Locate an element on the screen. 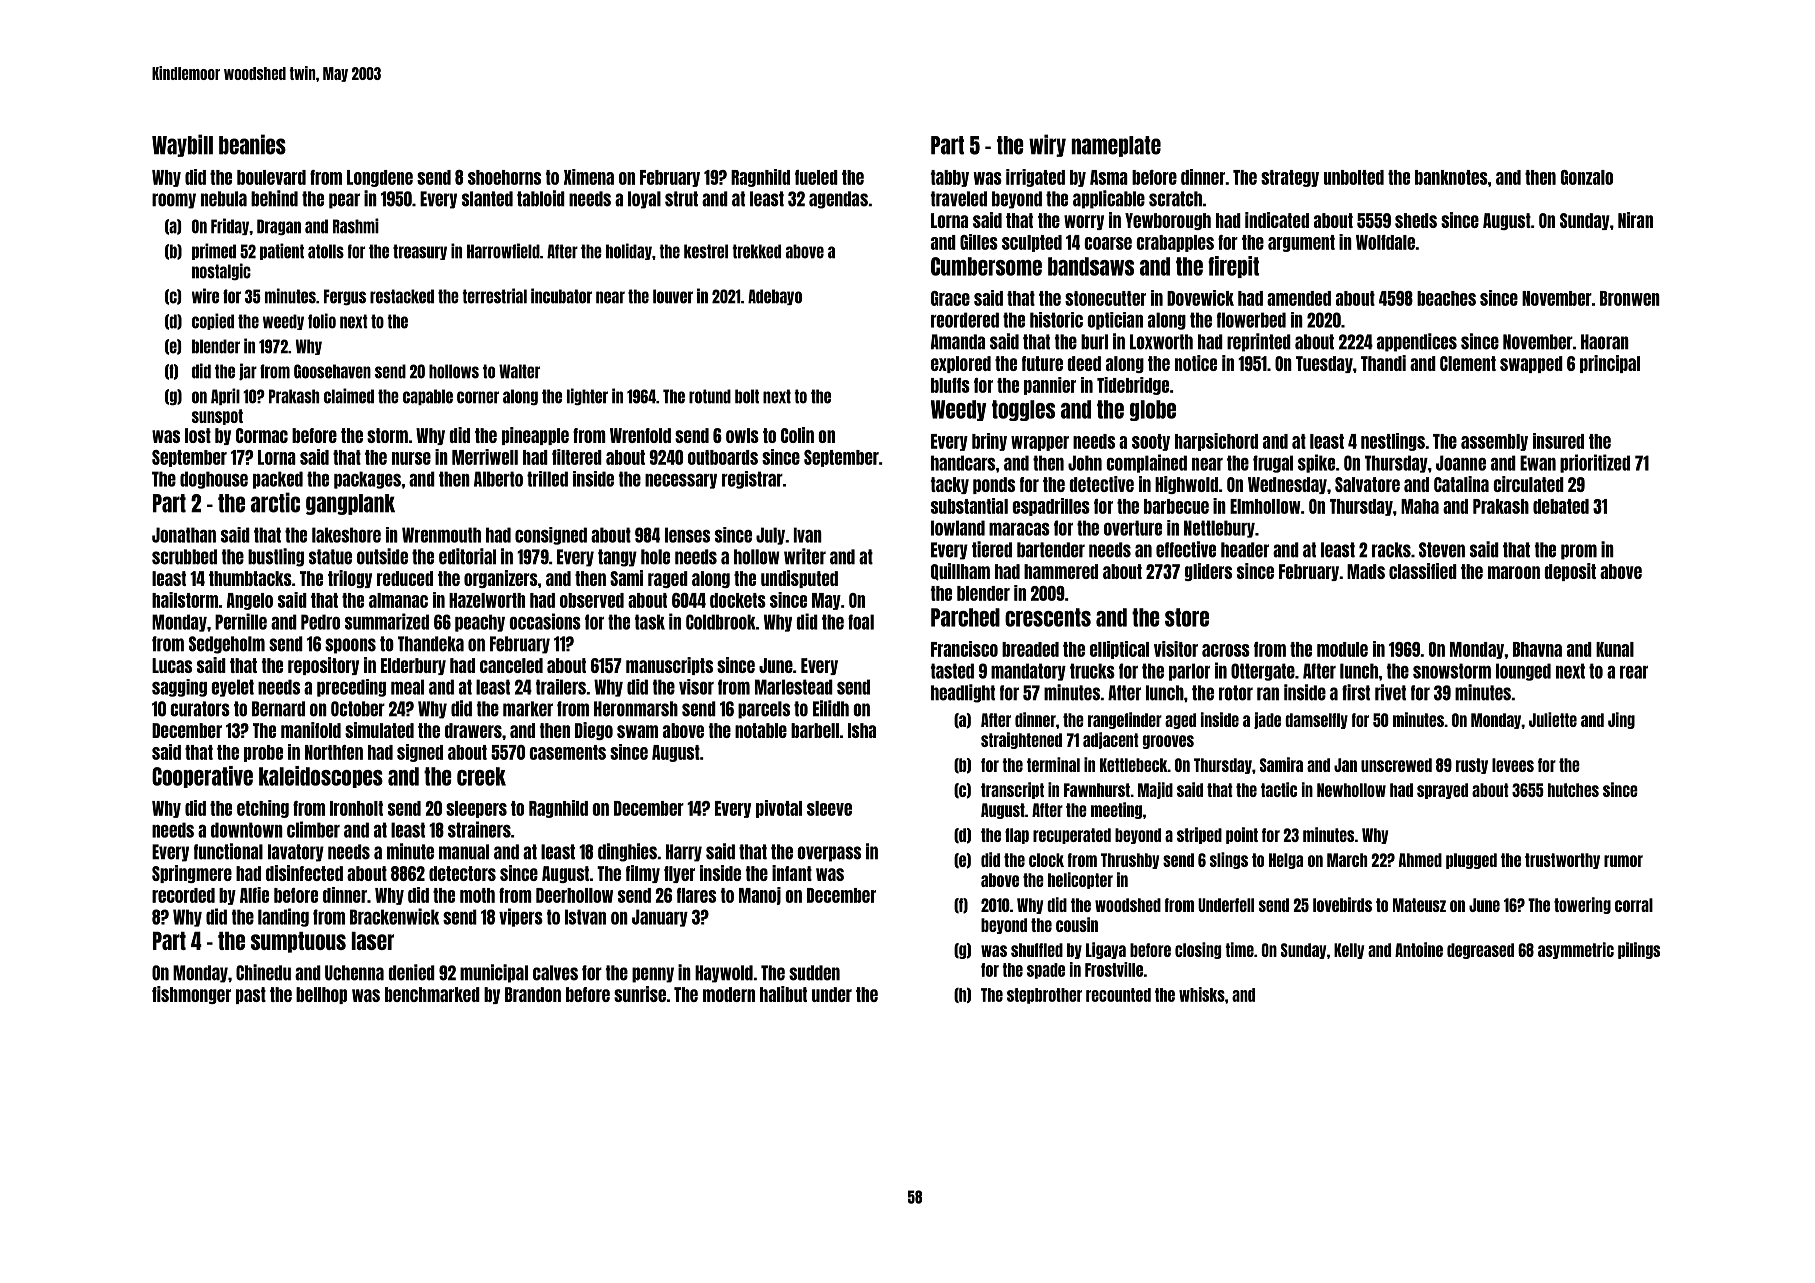  Dragan is located at coordinates (279, 227).
